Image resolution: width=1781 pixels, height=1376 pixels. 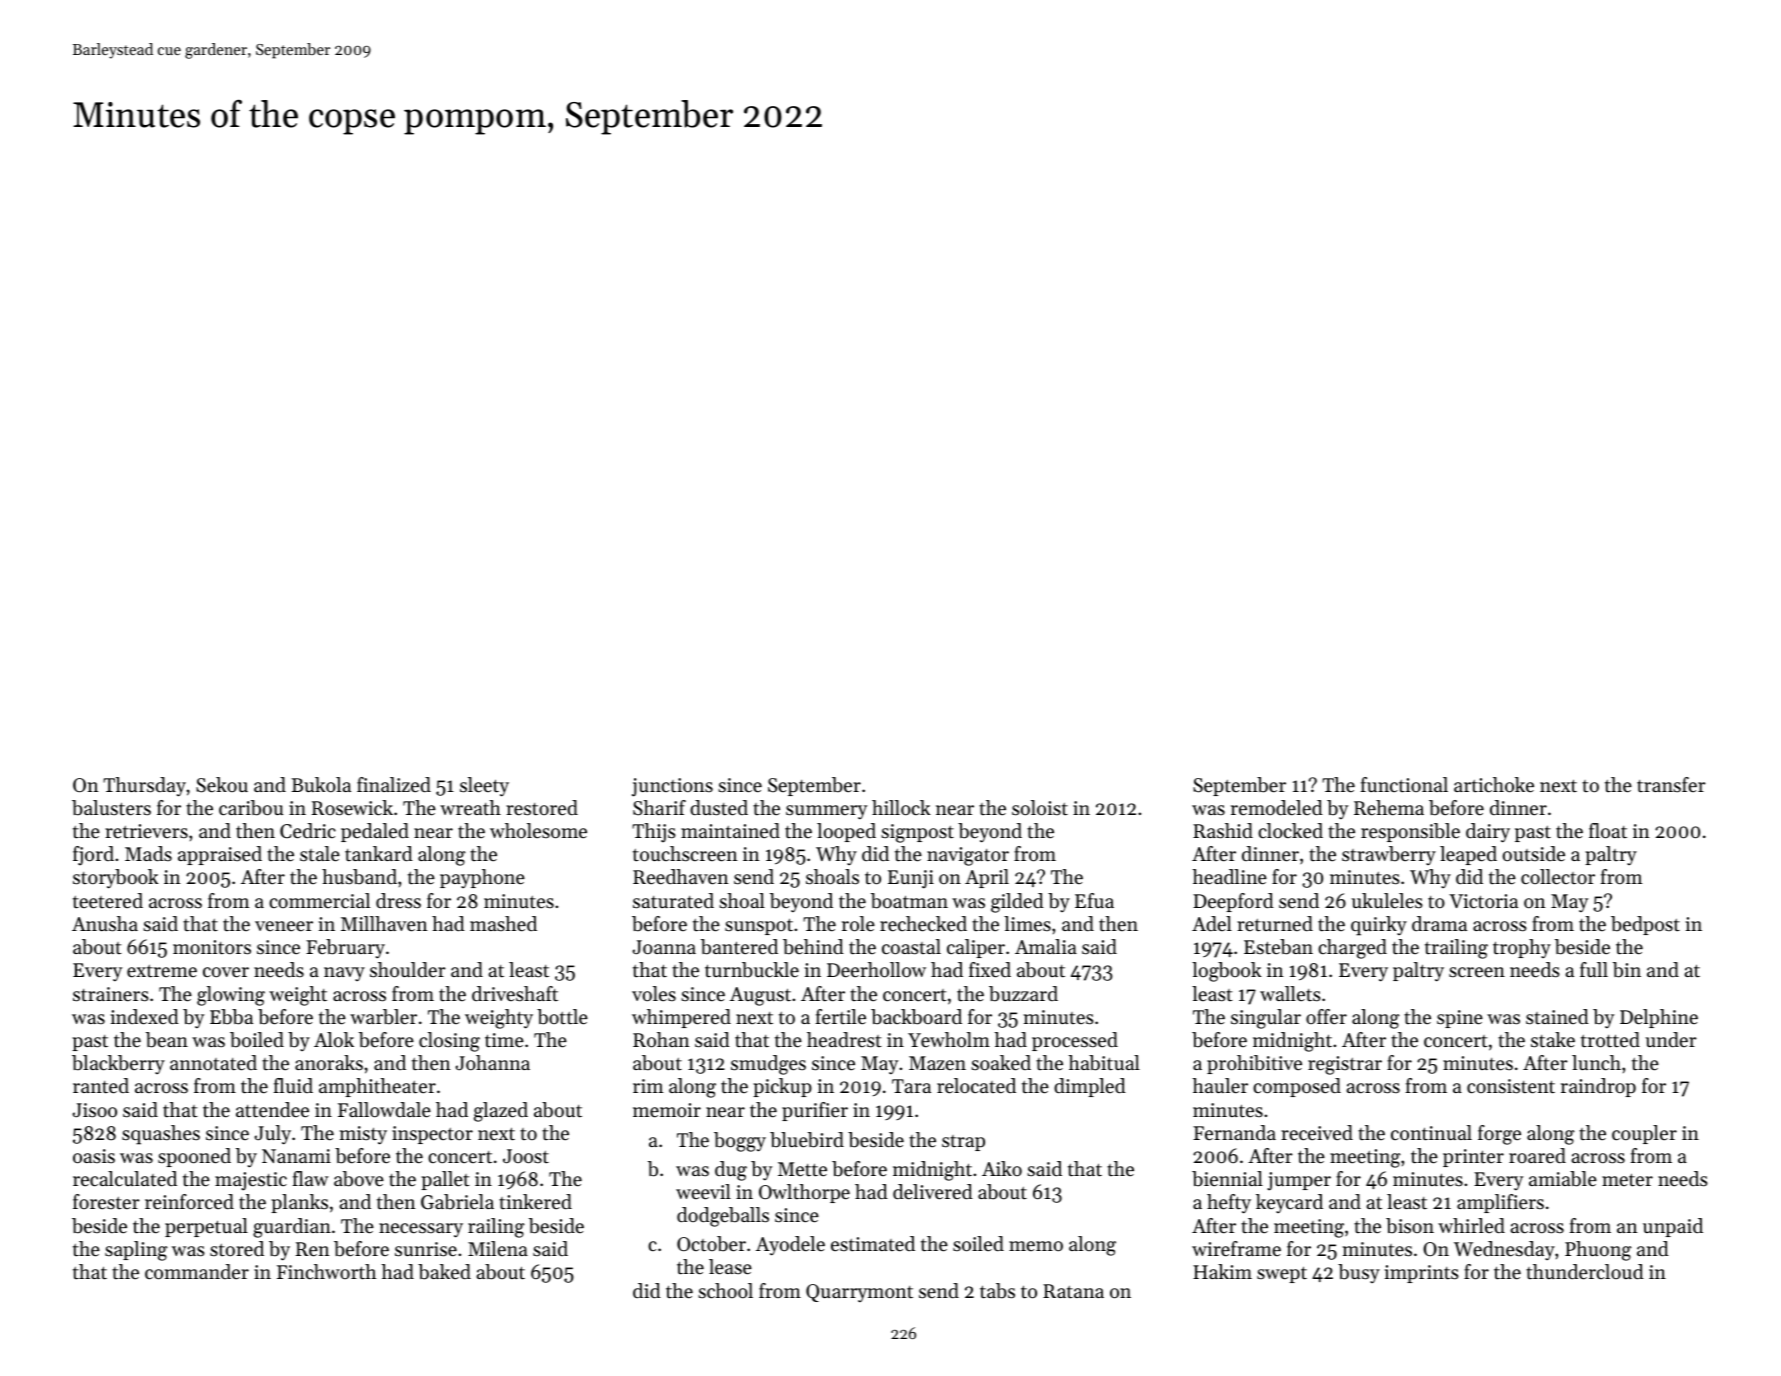 What do you see at coordinates (111, 994) in the screenshot?
I see `strainers` at bounding box center [111, 994].
